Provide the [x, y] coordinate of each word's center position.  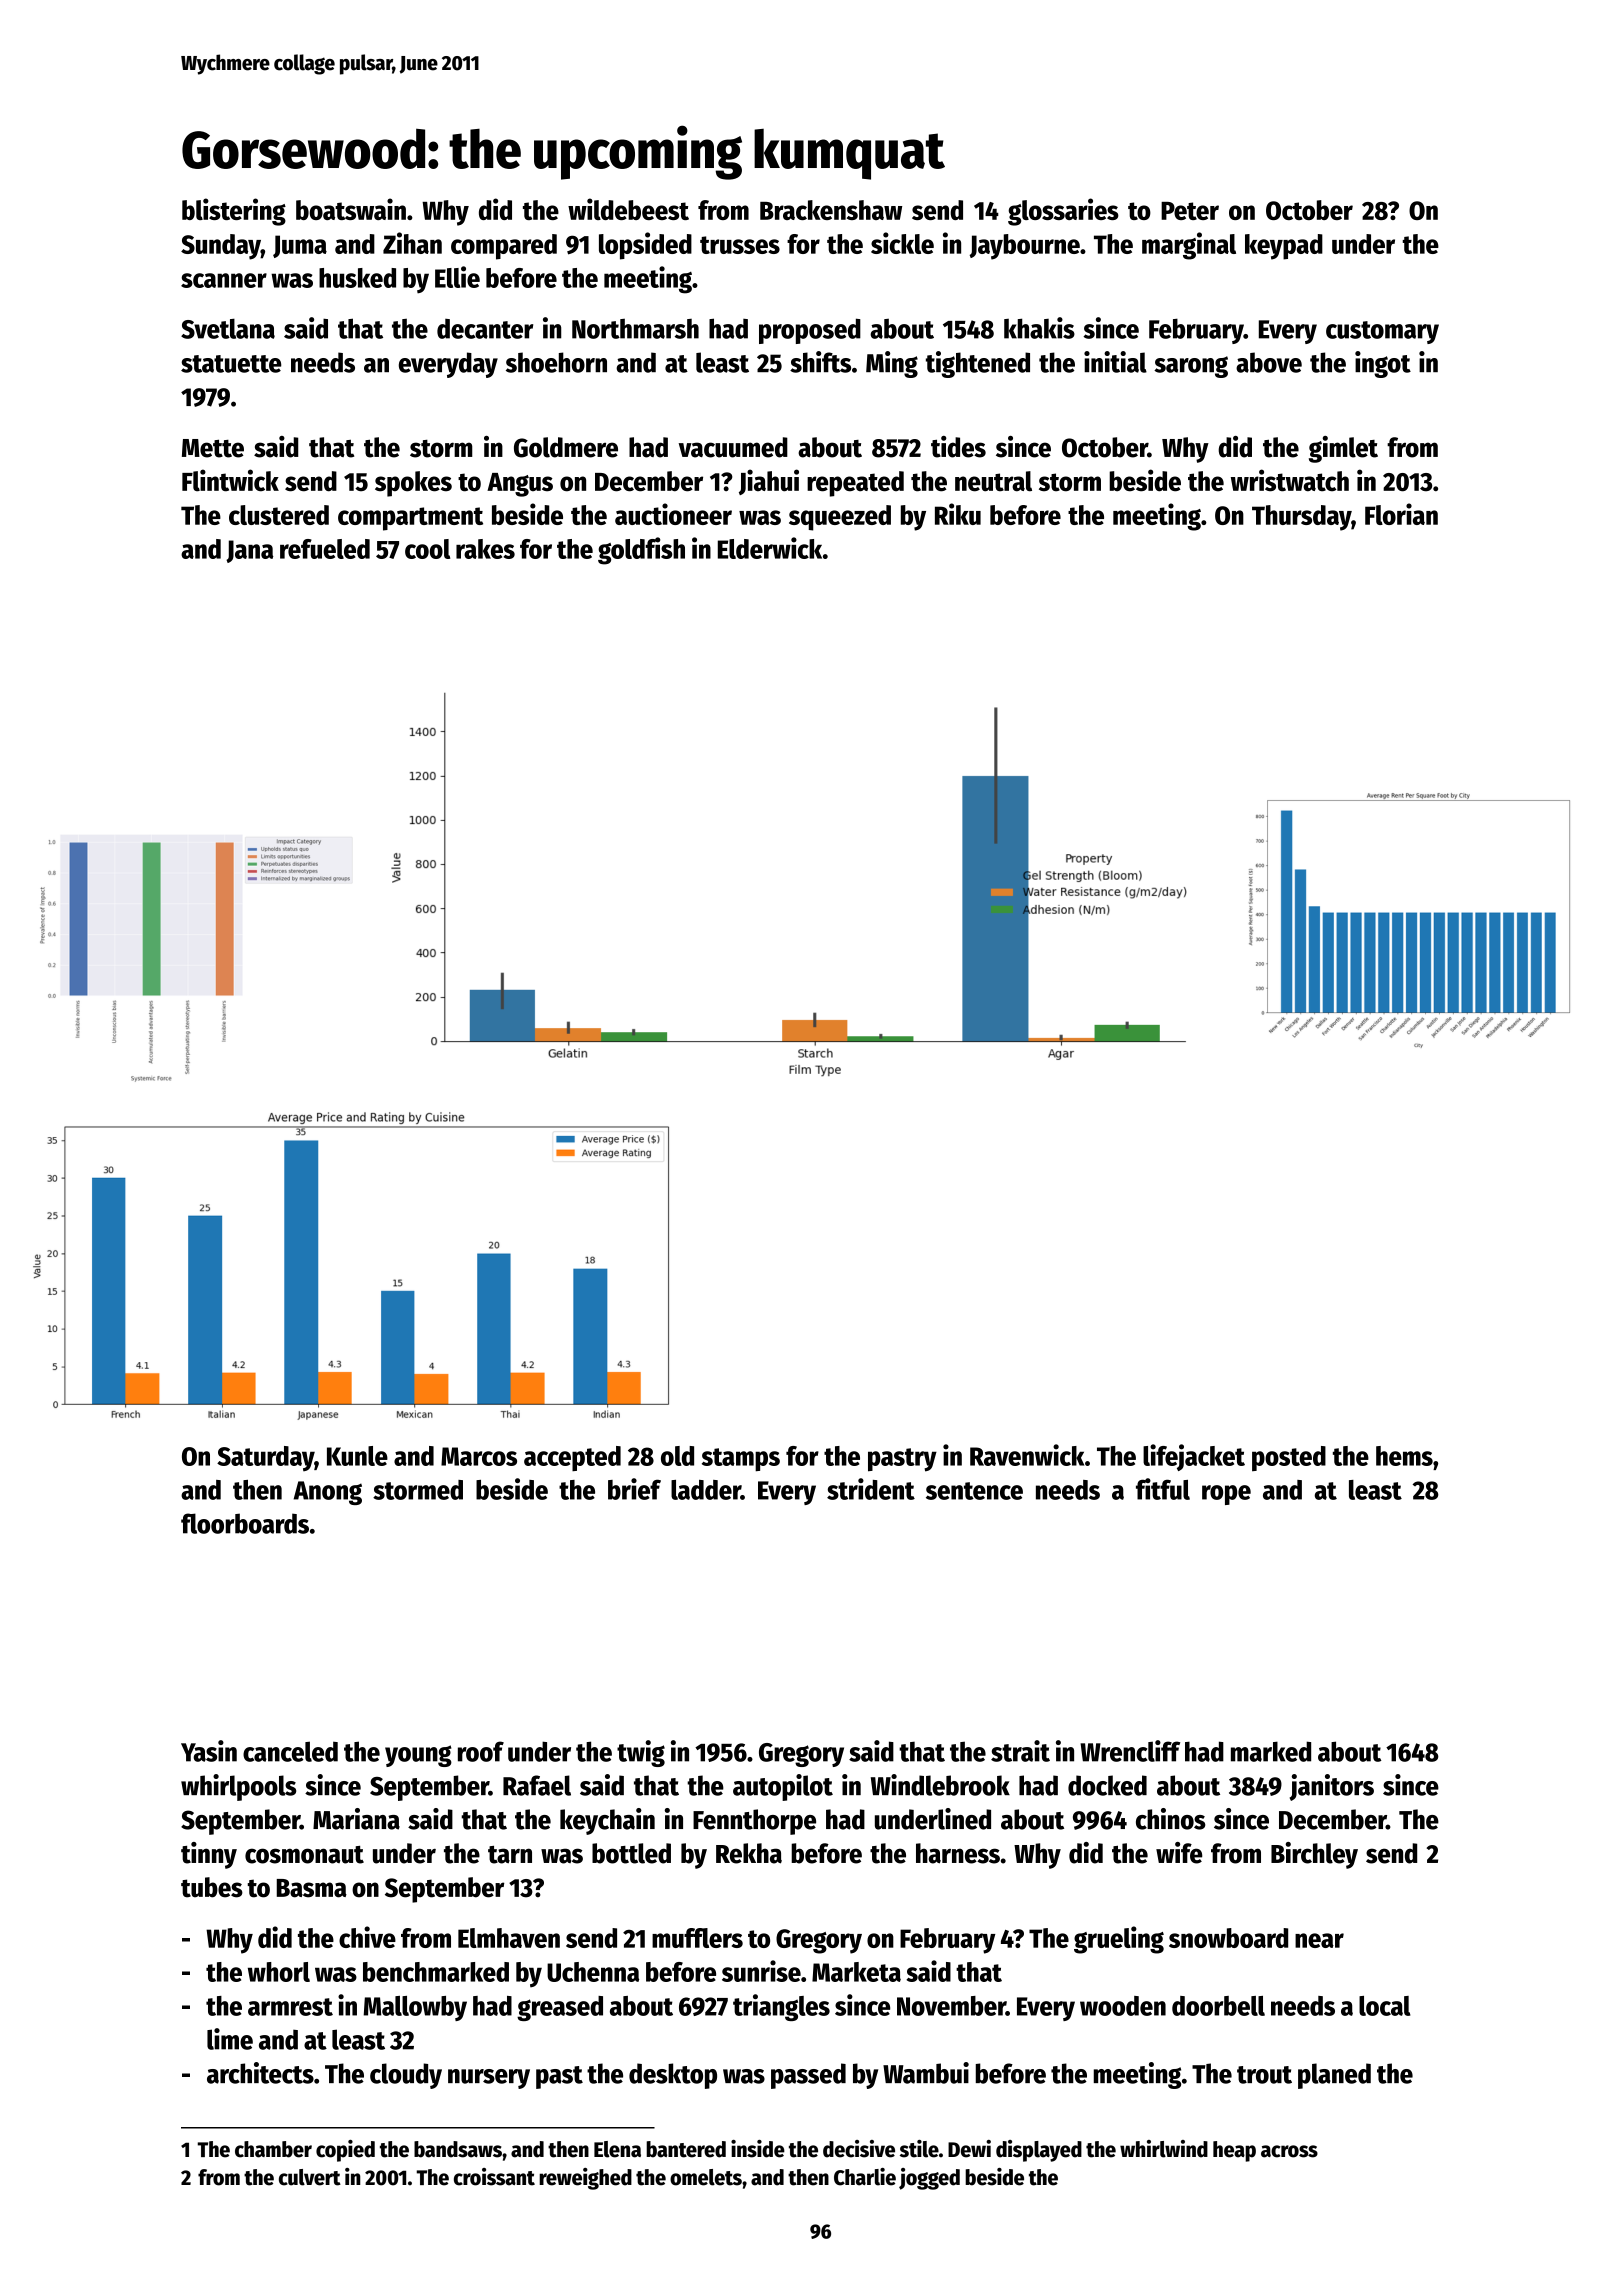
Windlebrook [940, 1785]
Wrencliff [1130, 1751]
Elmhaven [509, 1938]
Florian [1401, 514]
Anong [328, 1493]
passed [808, 2076]
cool [427, 549]
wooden [1123, 2006]
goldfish [641, 551]
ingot [1383, 364]
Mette [213, 448]
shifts [820, 362]
